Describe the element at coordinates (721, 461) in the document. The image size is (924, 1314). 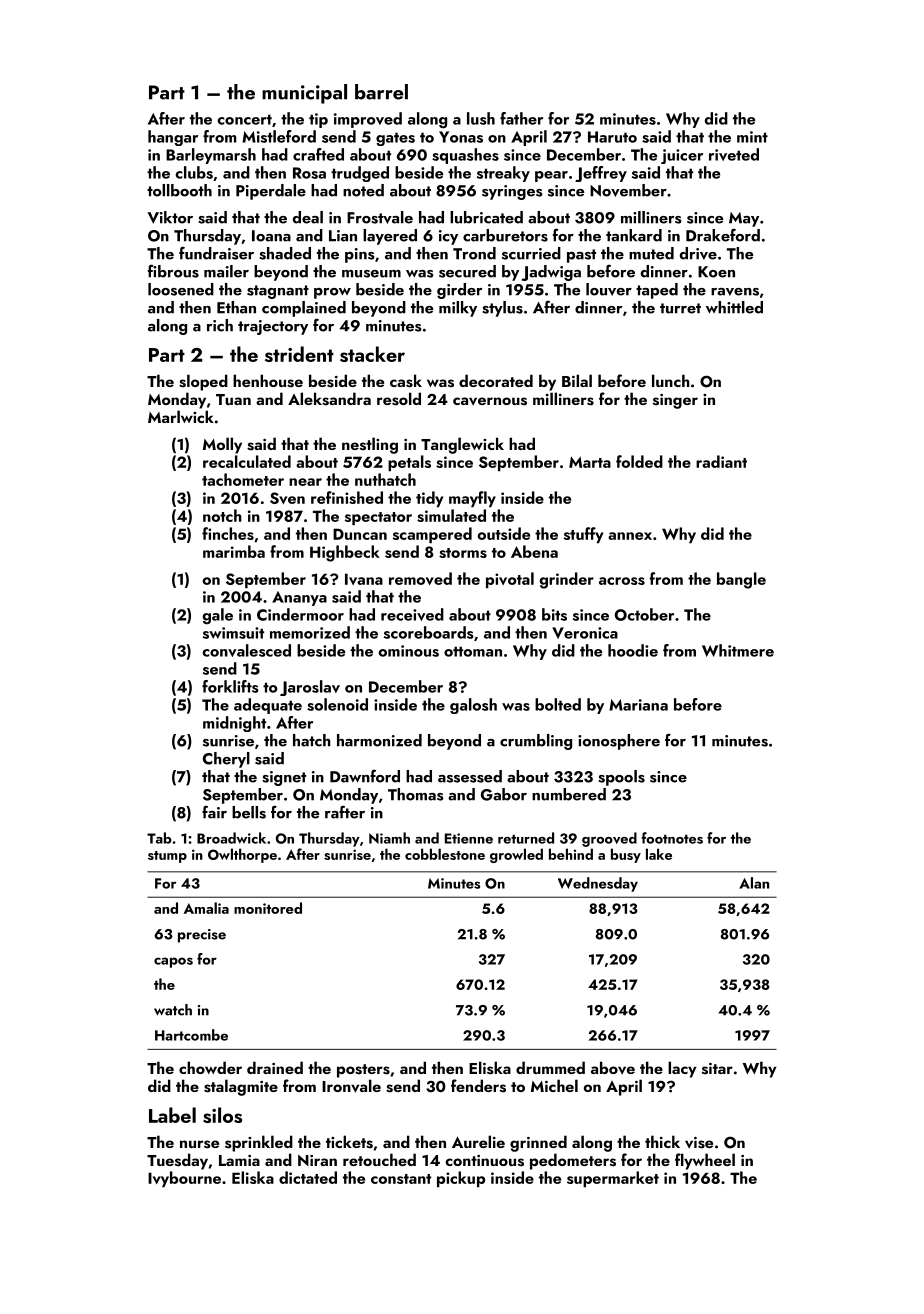
I see `radiant` at that location.
